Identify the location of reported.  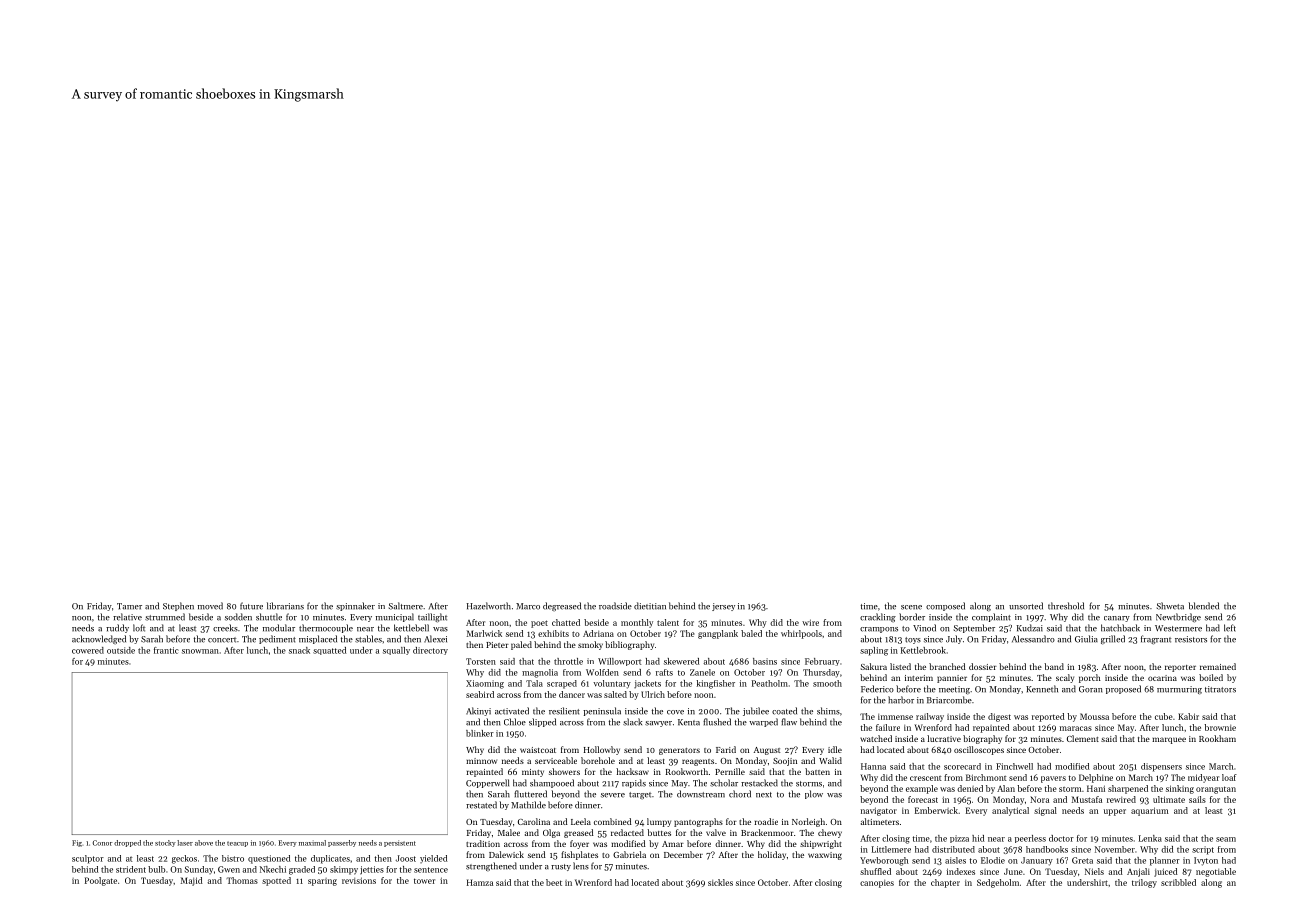
(1048, 717).
